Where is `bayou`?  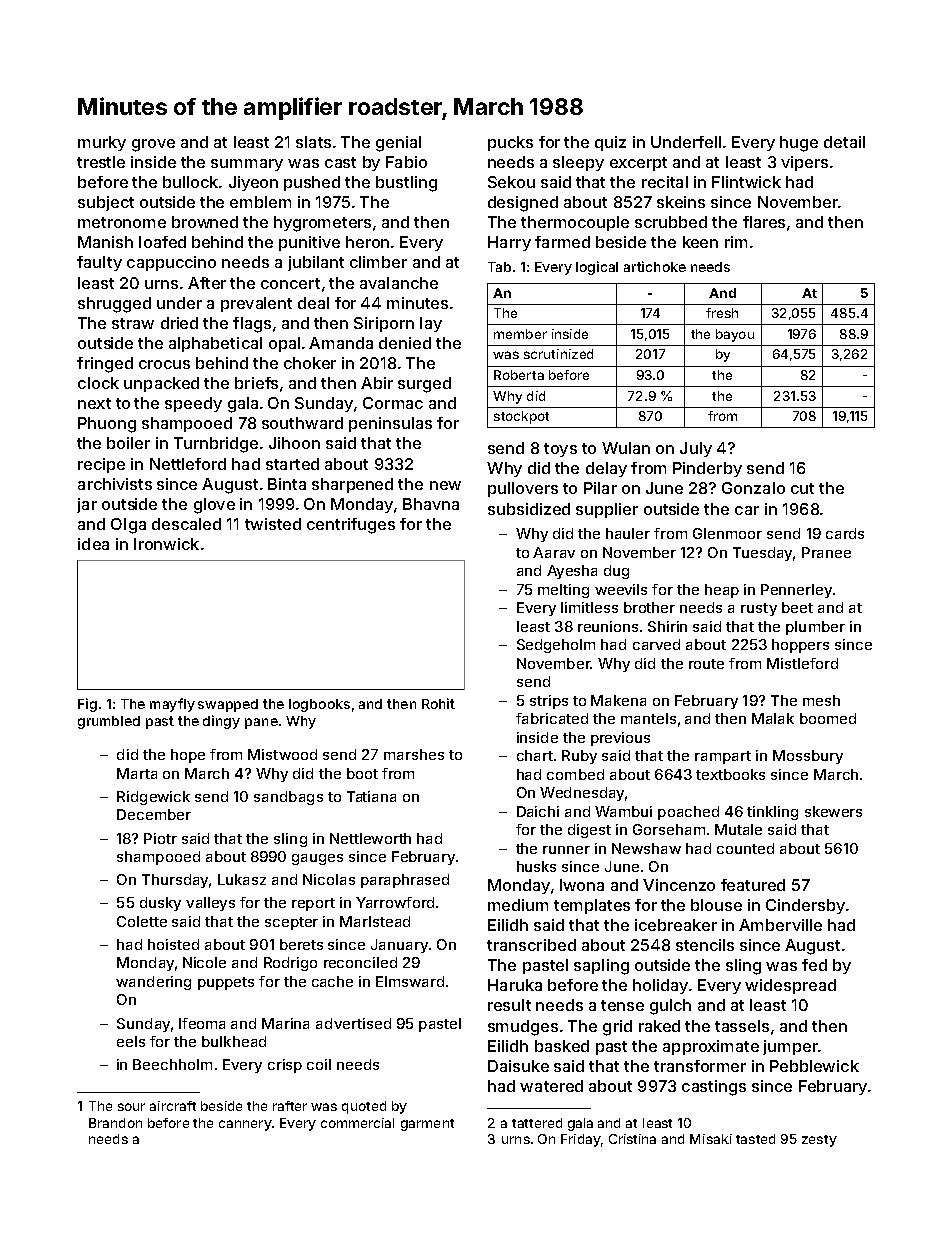
bayou is located at coordinates (735, 335).
